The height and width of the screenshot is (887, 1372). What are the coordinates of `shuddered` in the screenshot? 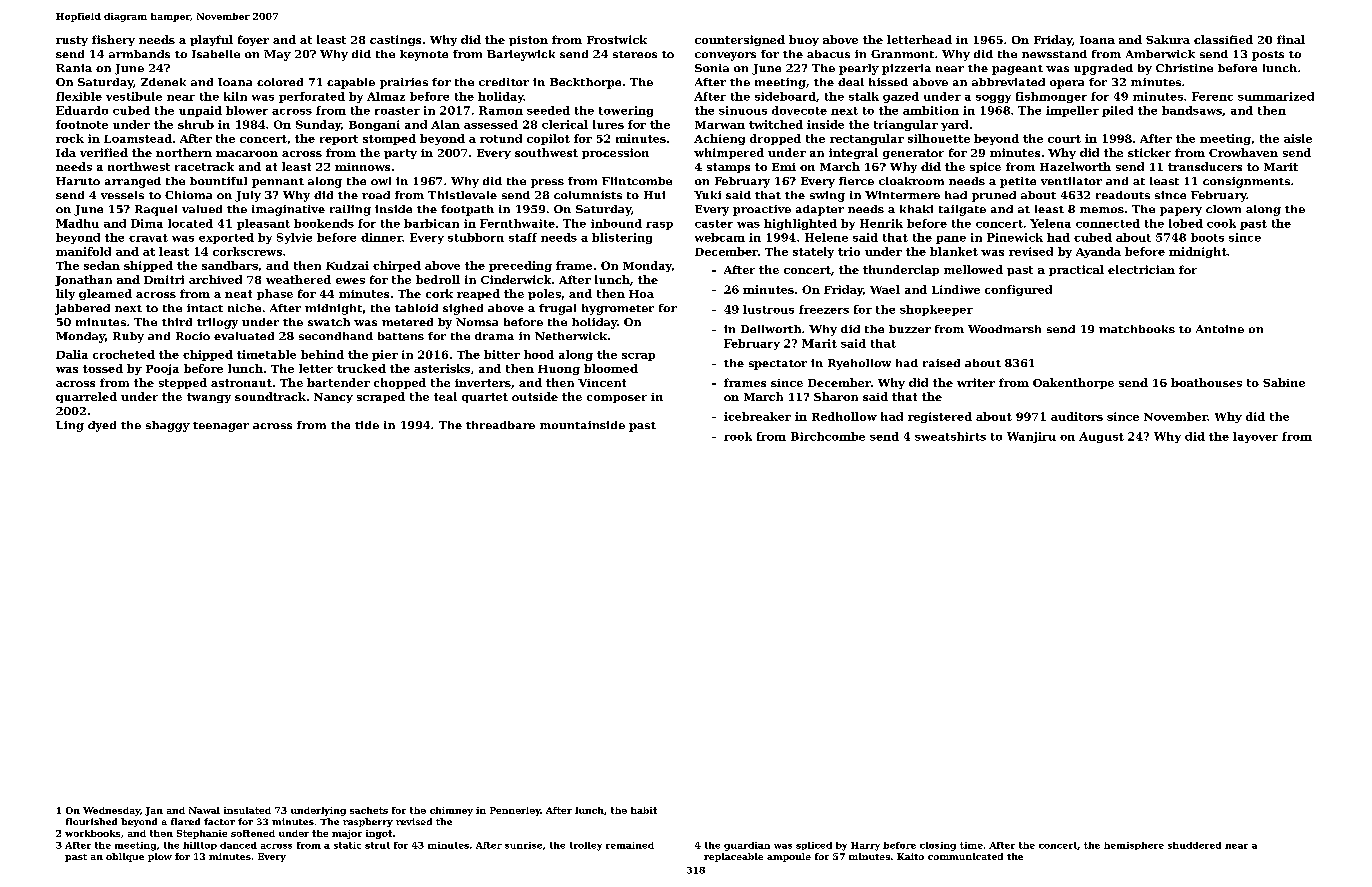 It's located at (1194, 845).
